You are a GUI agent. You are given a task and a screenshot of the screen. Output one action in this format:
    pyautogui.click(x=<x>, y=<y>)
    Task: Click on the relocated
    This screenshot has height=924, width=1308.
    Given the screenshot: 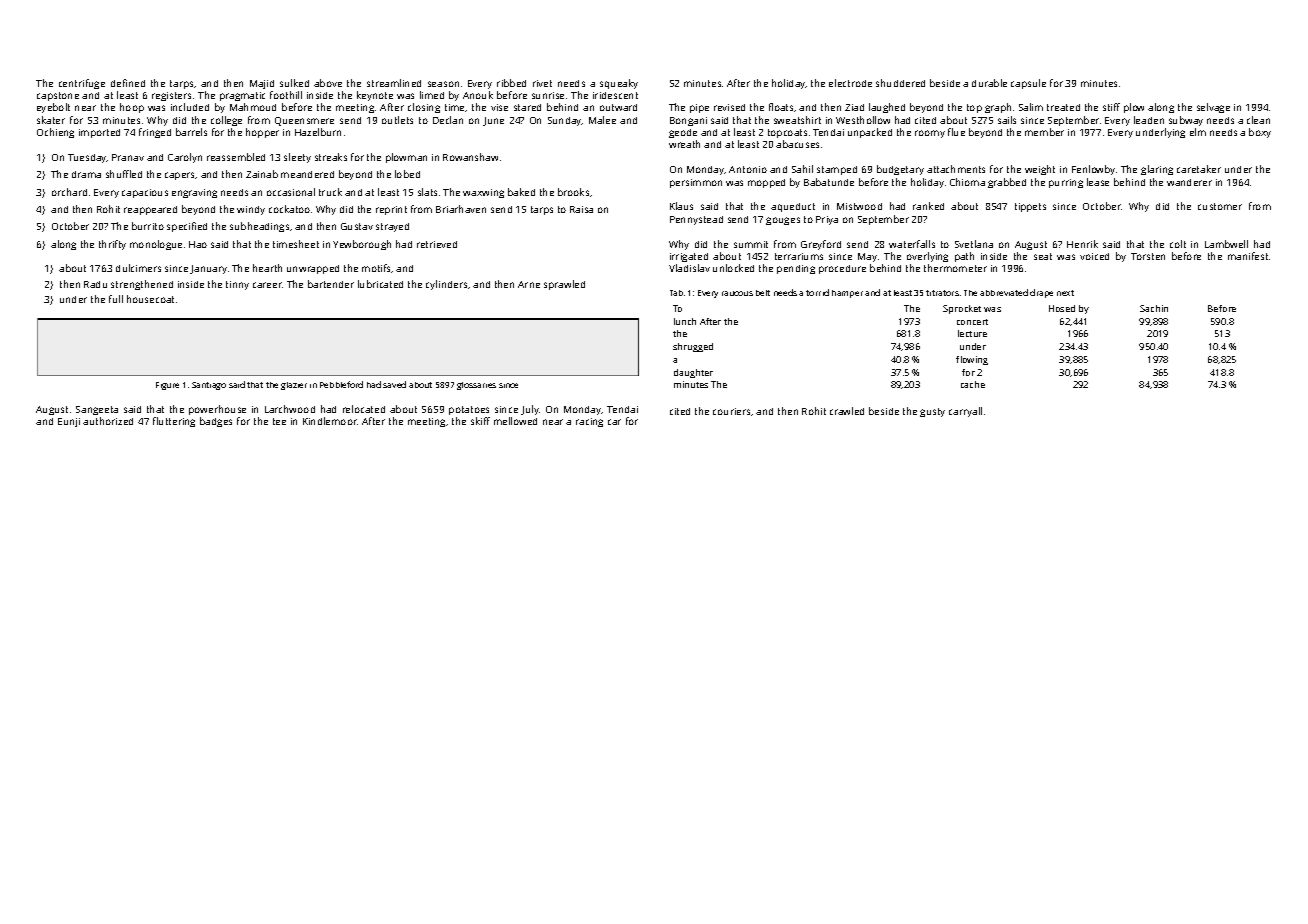 What is the action you would take?
    pyautogui.click(x=364, y=409)
